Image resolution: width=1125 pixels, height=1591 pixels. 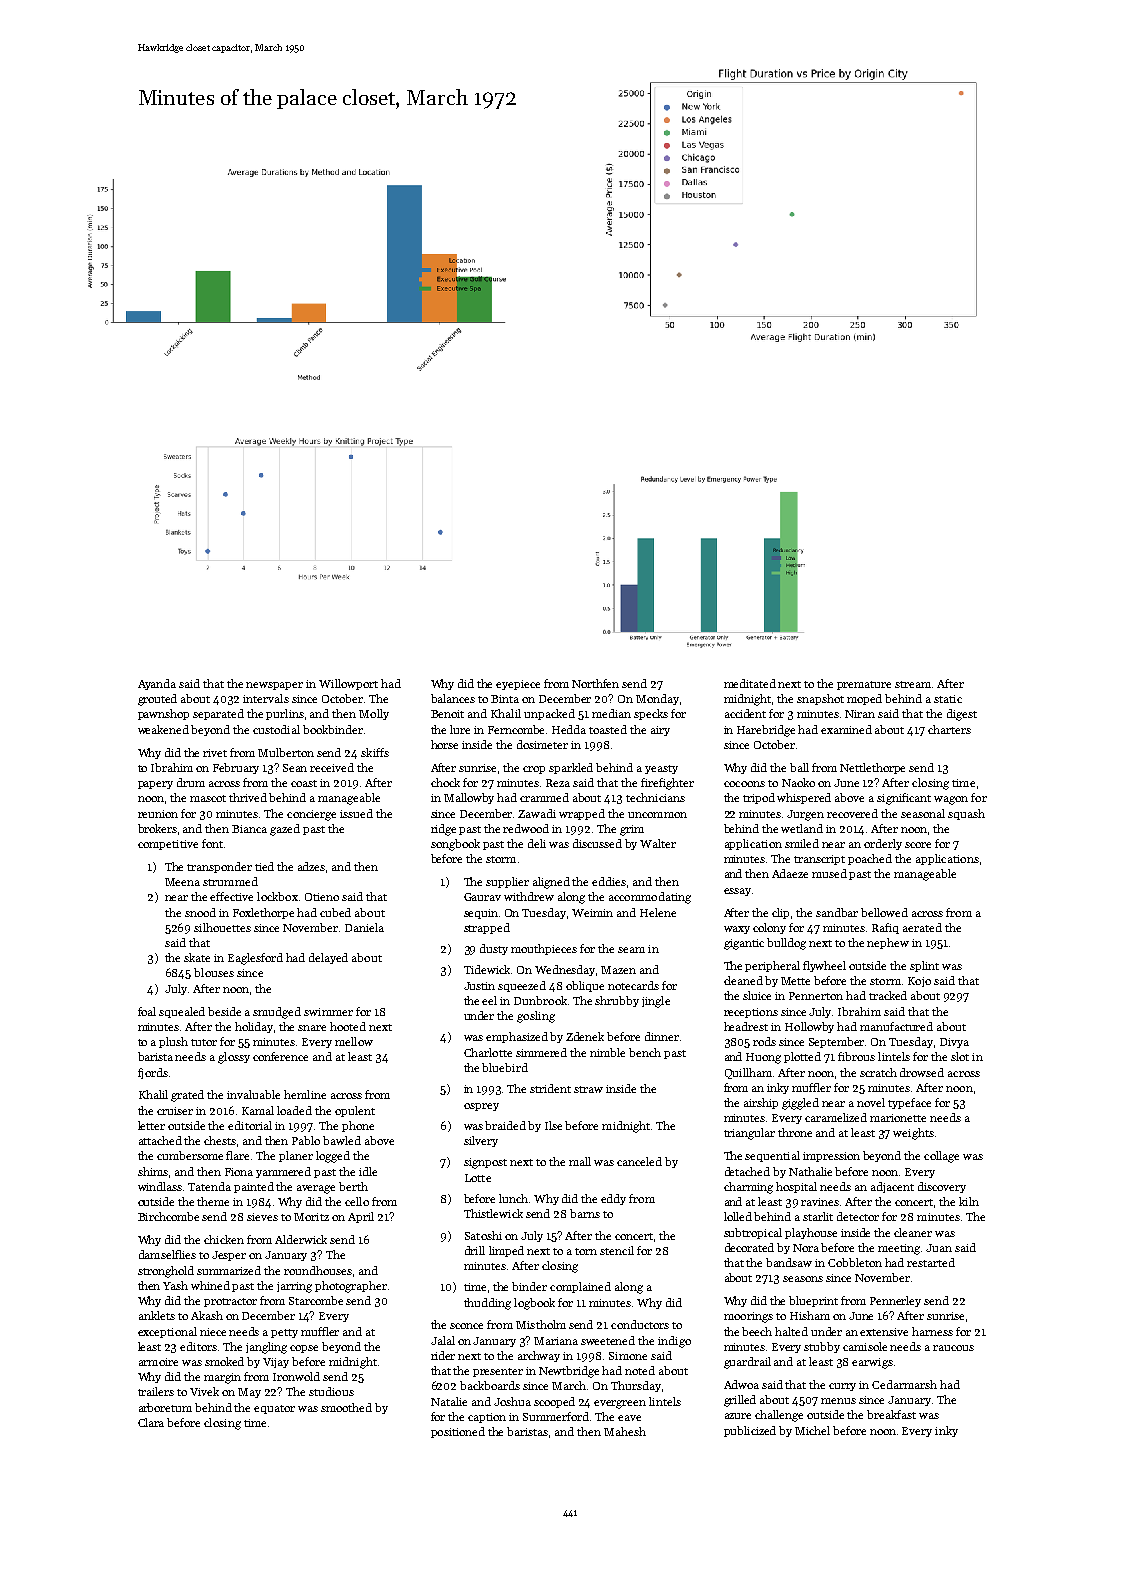 I want to click on airy, so click(x=660, y=731).
